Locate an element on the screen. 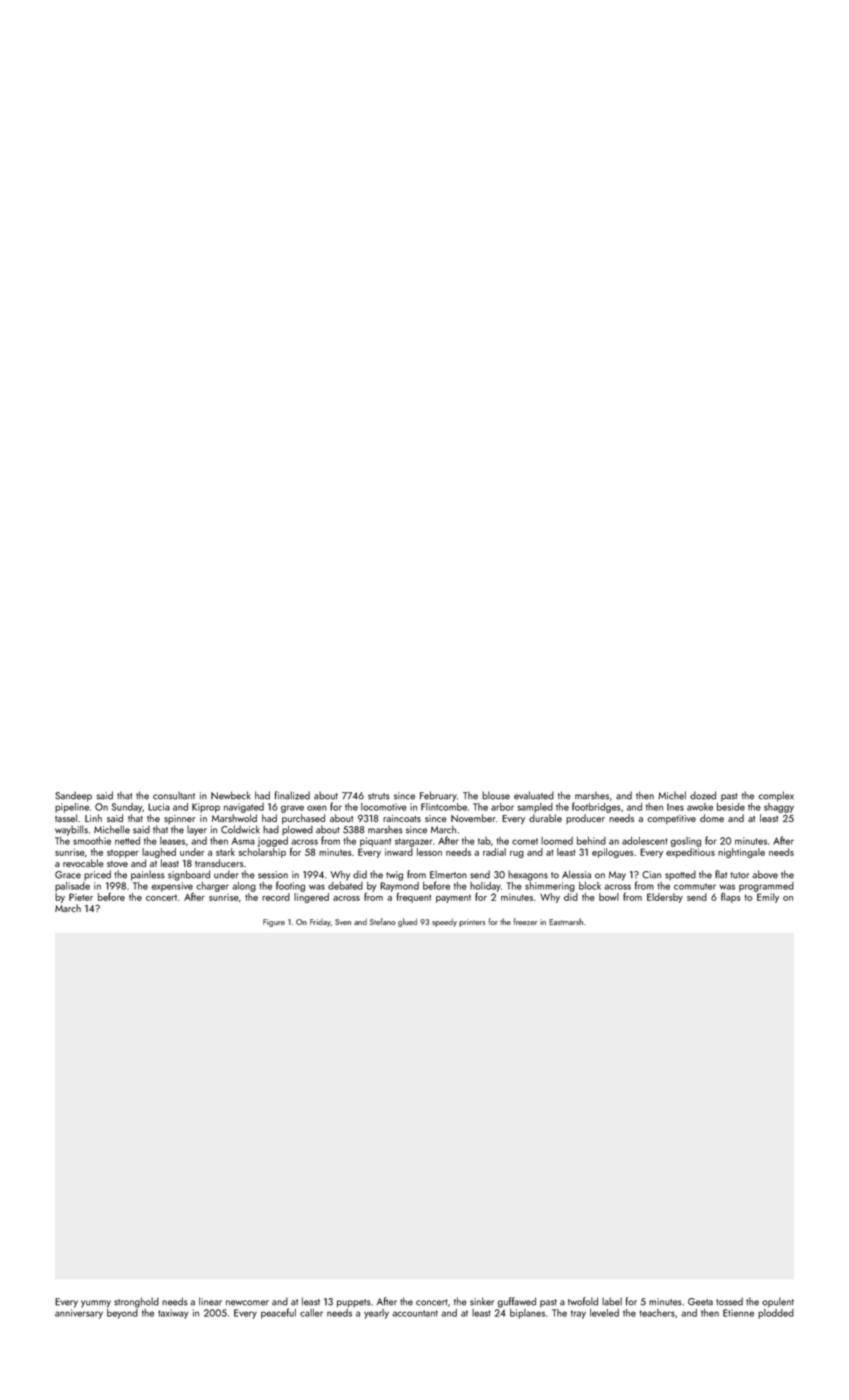 This screenshot has height=1400, width=849. Sven is located at coordinates (343, 922).
